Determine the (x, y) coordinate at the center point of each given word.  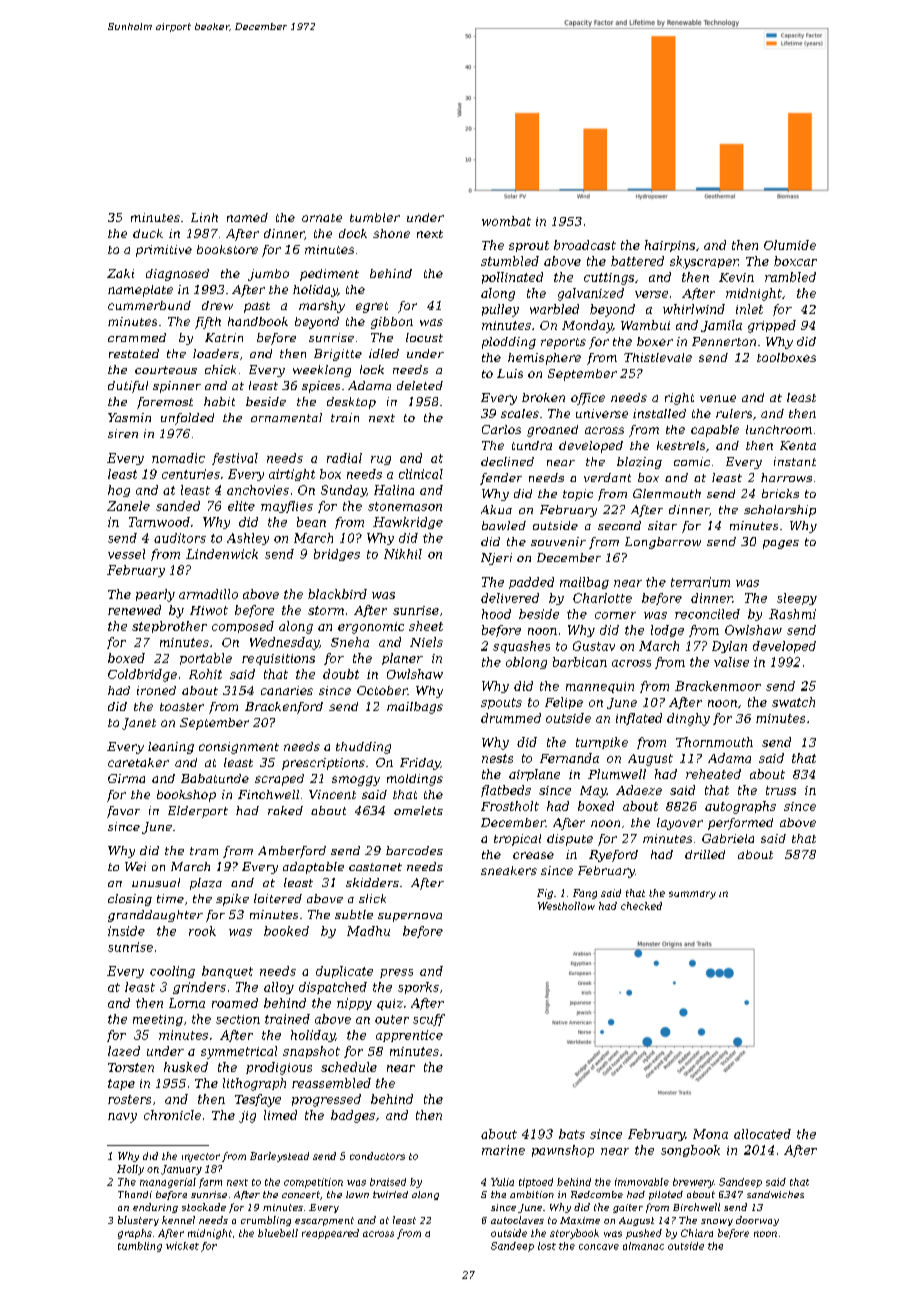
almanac (643, 1246)
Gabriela (728, 838)
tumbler (375, 217)
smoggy (356, 781)
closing (130, 900)
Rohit (205, 674)
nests (497, 758)
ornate (322, 218)
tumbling (140, 1247)
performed (740, 824)
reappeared (330, 1234)
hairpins (670, 246)
